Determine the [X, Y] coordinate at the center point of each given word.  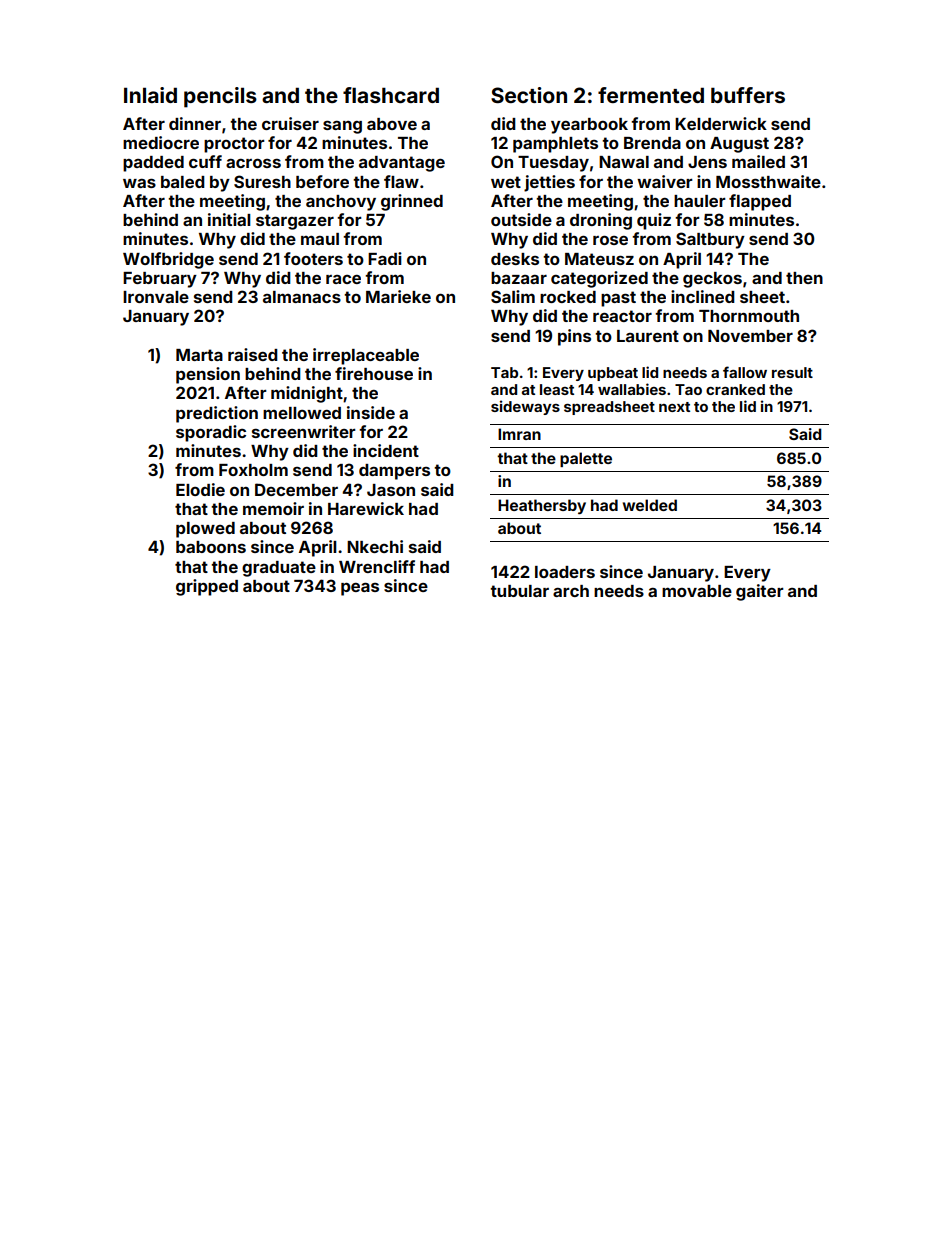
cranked [735, 389]
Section [529, 95]
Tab [504, 372]
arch [571, 591]
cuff [205, 161]
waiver [665, 181]
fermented [651, 95]
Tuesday [553, 164]
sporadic [211, 433]
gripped [207, 587]
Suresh [262, 181]
